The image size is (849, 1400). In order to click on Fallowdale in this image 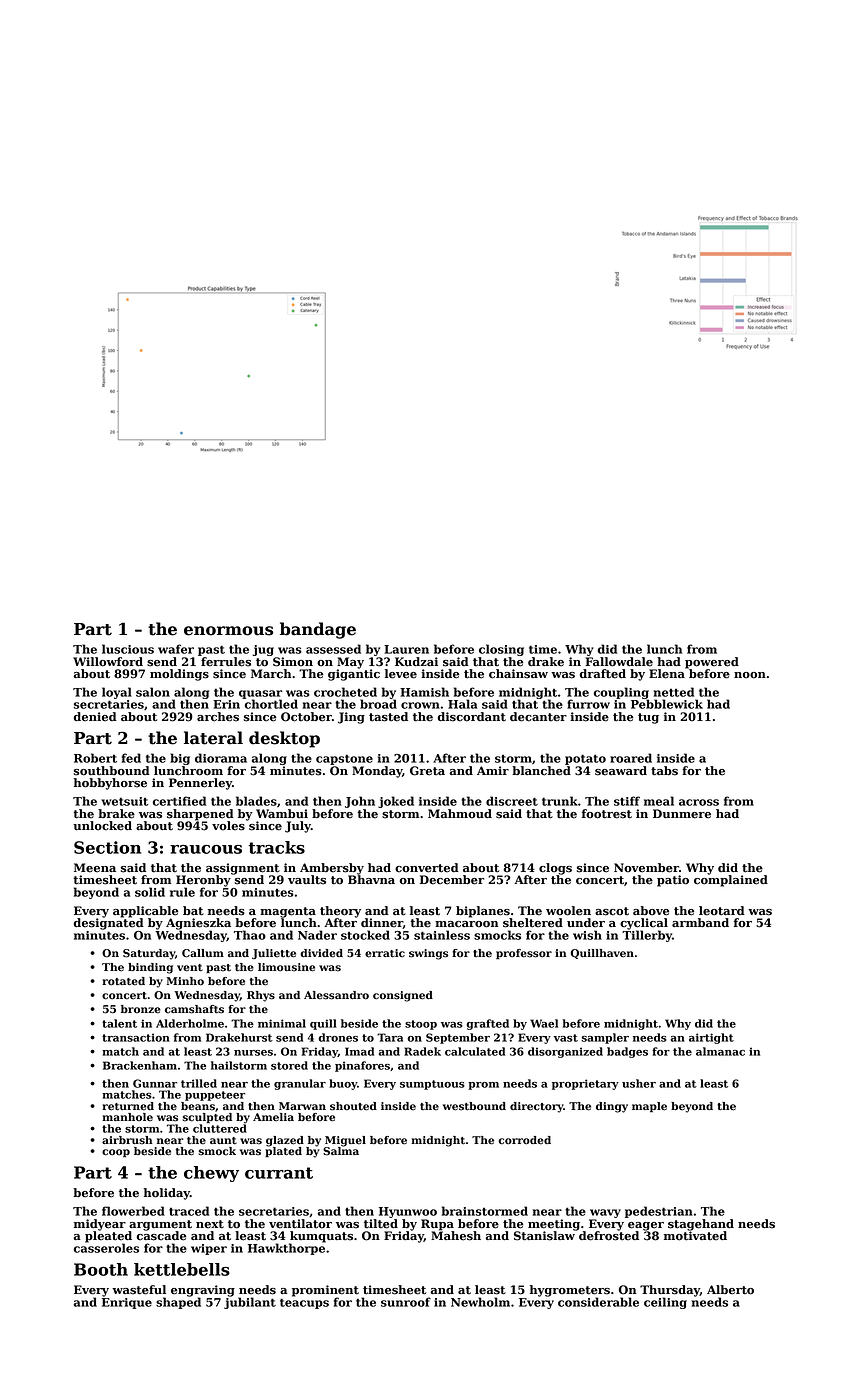, I will do `click(619, 662)`.
